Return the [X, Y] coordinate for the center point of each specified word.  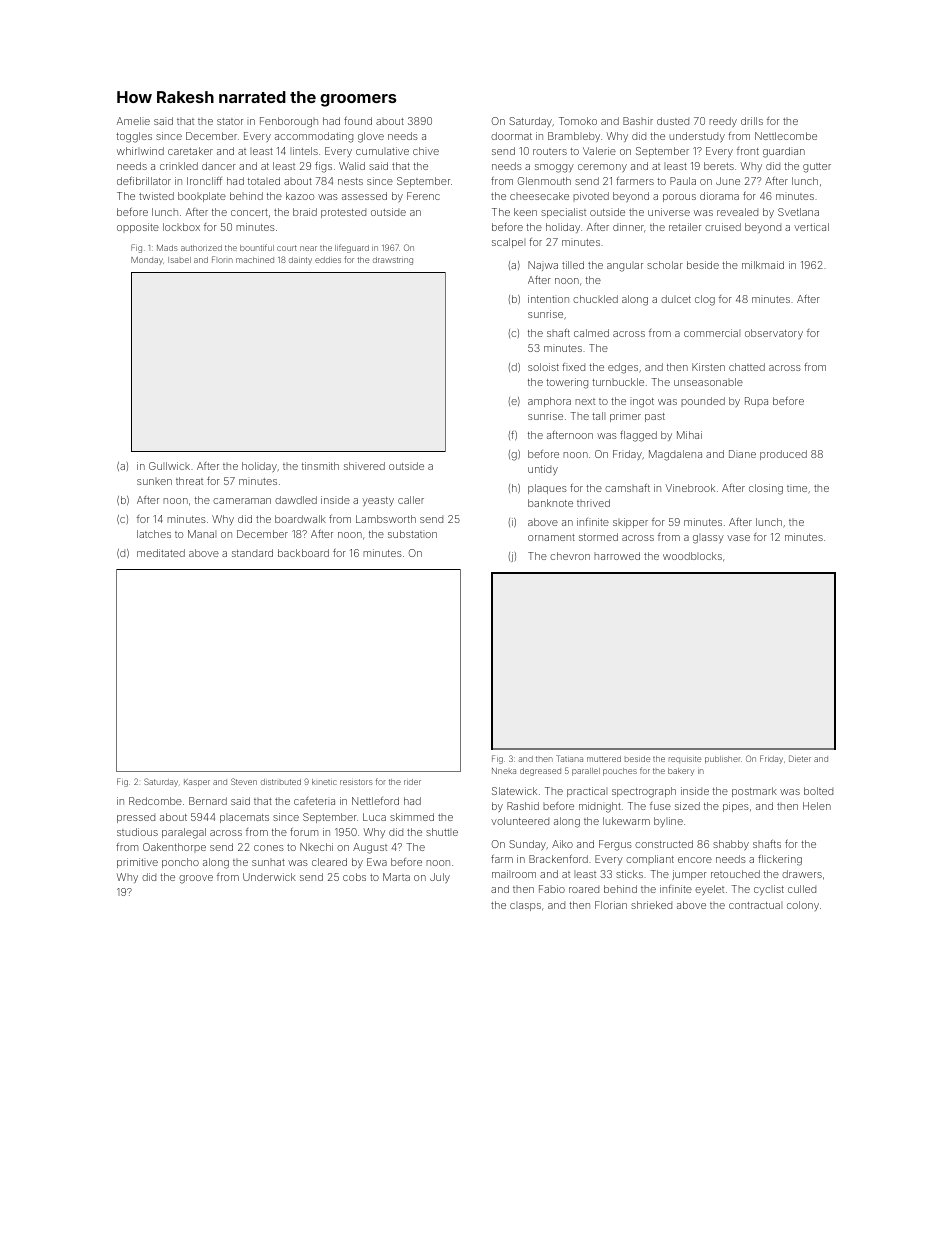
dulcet [676, 299]
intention [548, 299]
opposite [138, 228]
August [370, 848]
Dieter [800, 758]
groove [196, 879]
